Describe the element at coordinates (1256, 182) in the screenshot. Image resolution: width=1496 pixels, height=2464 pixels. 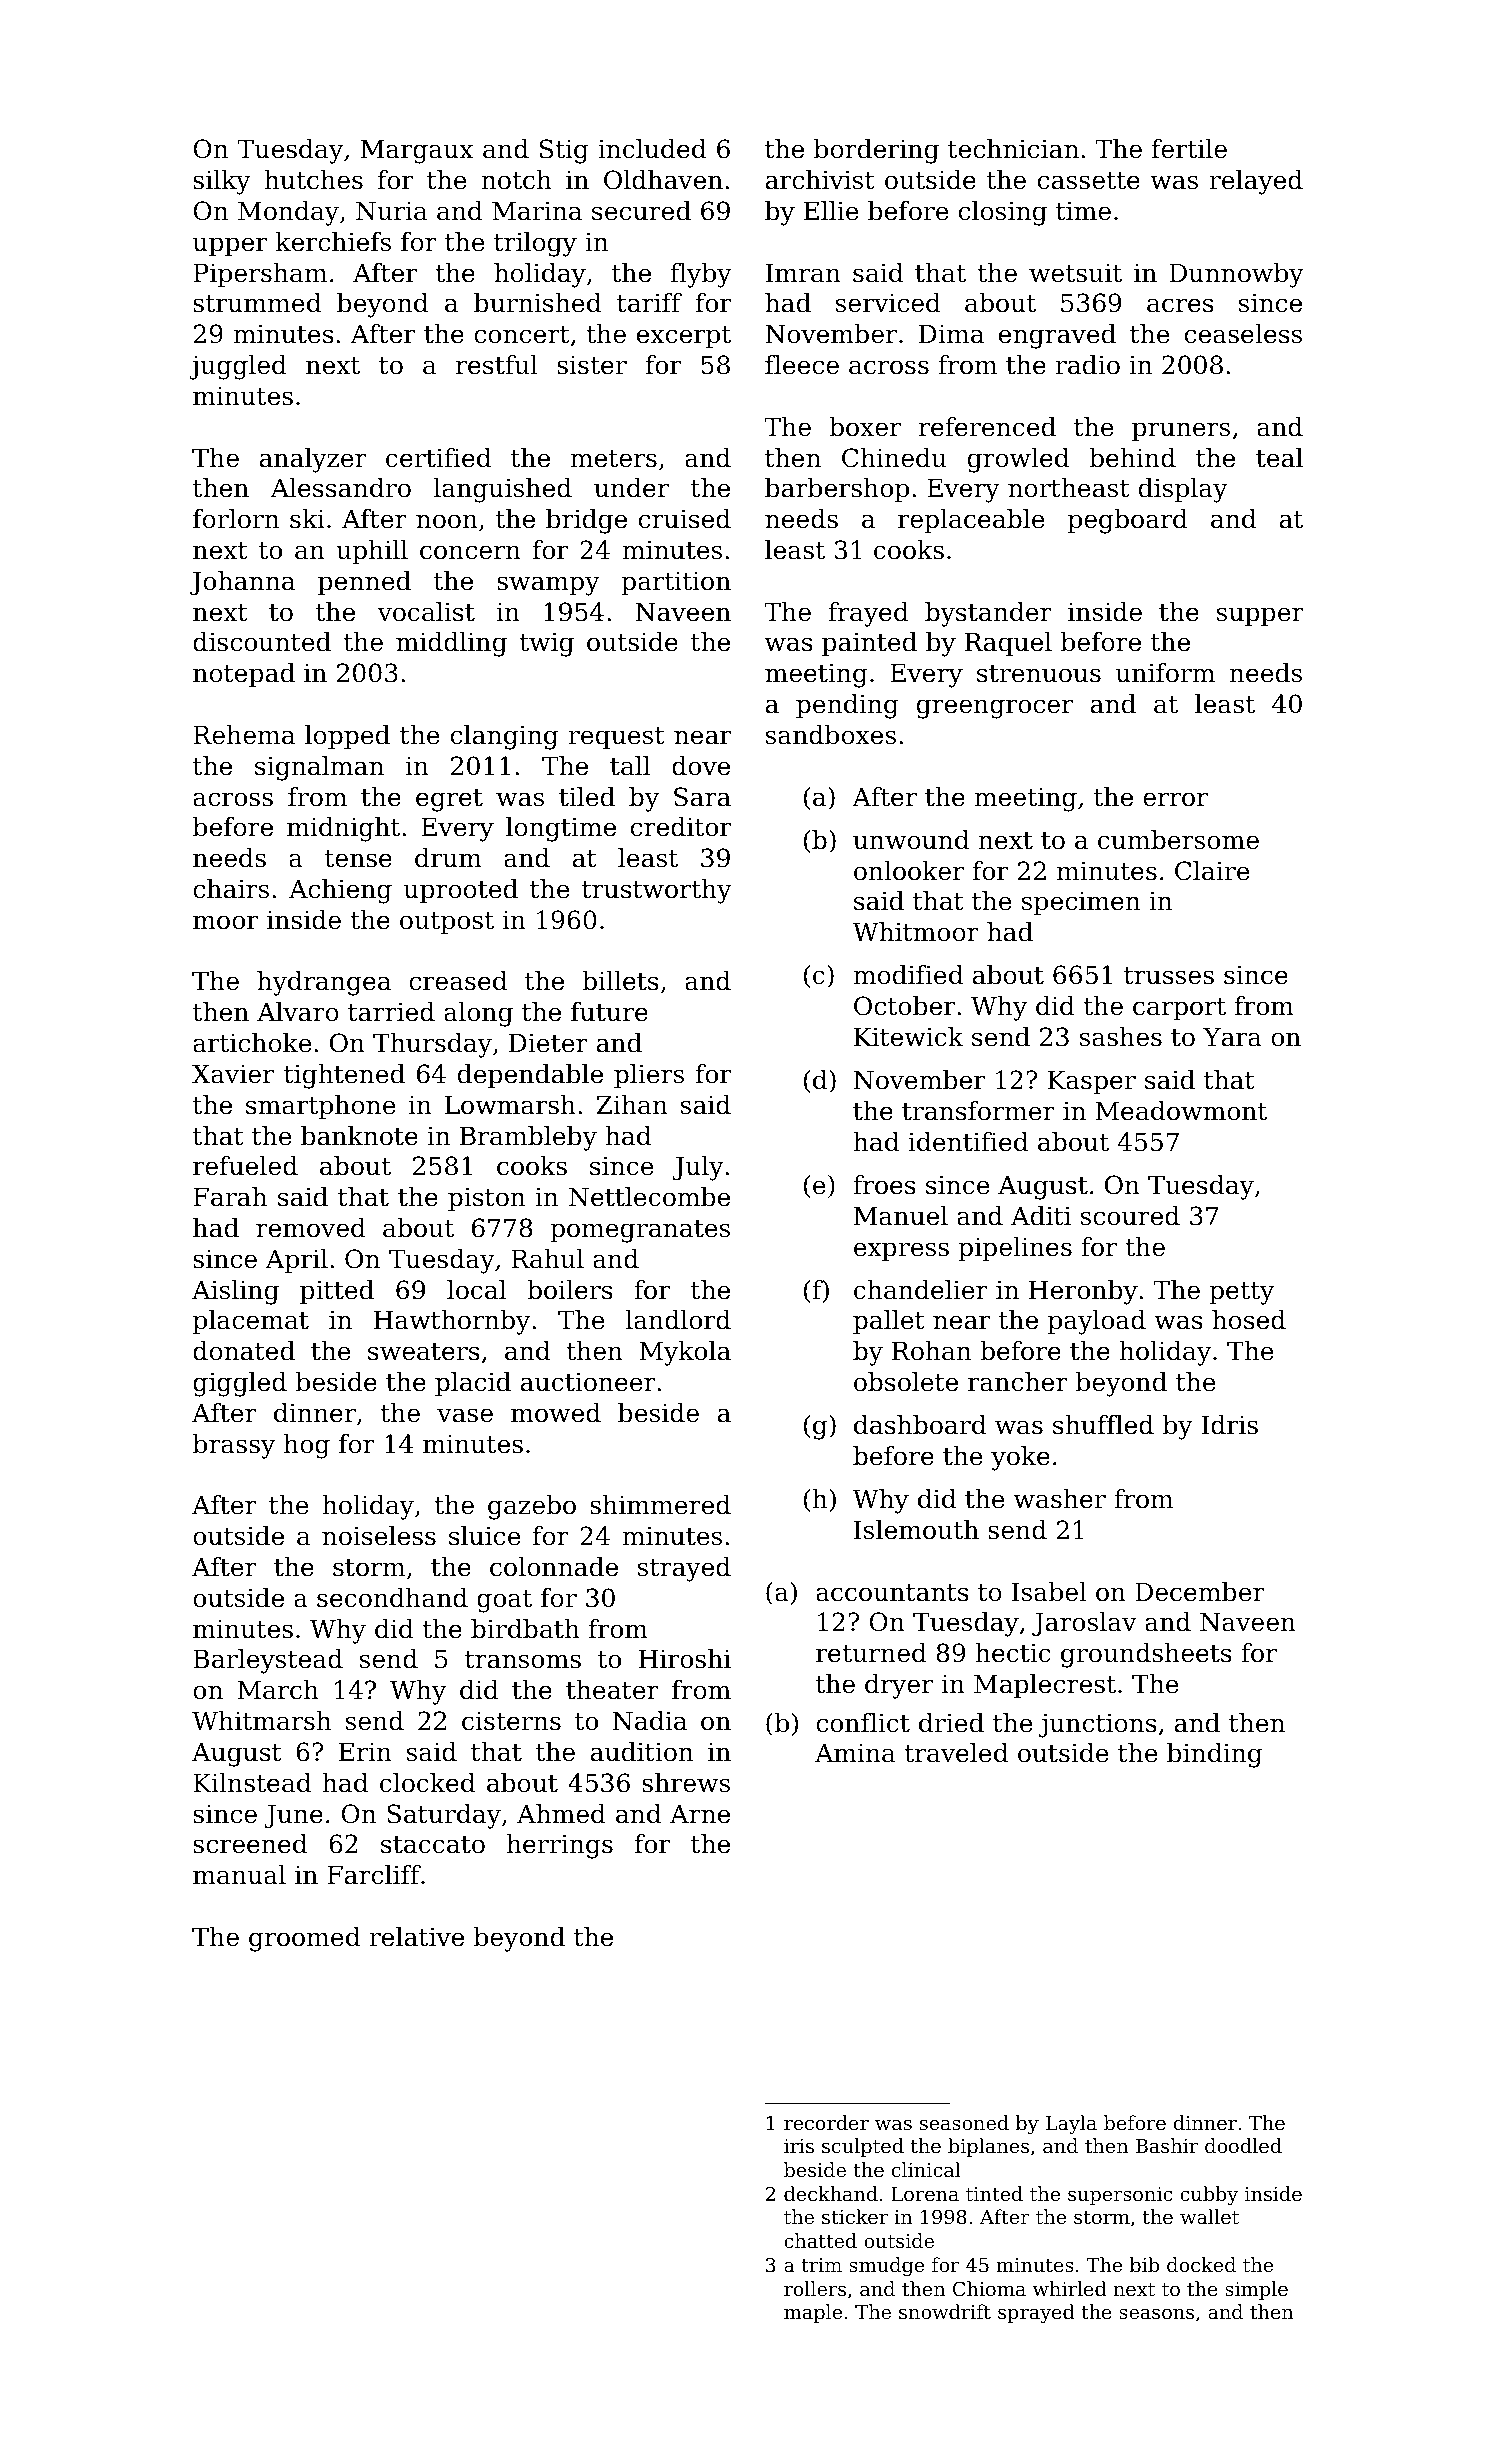
I see `relayed` at that location.
